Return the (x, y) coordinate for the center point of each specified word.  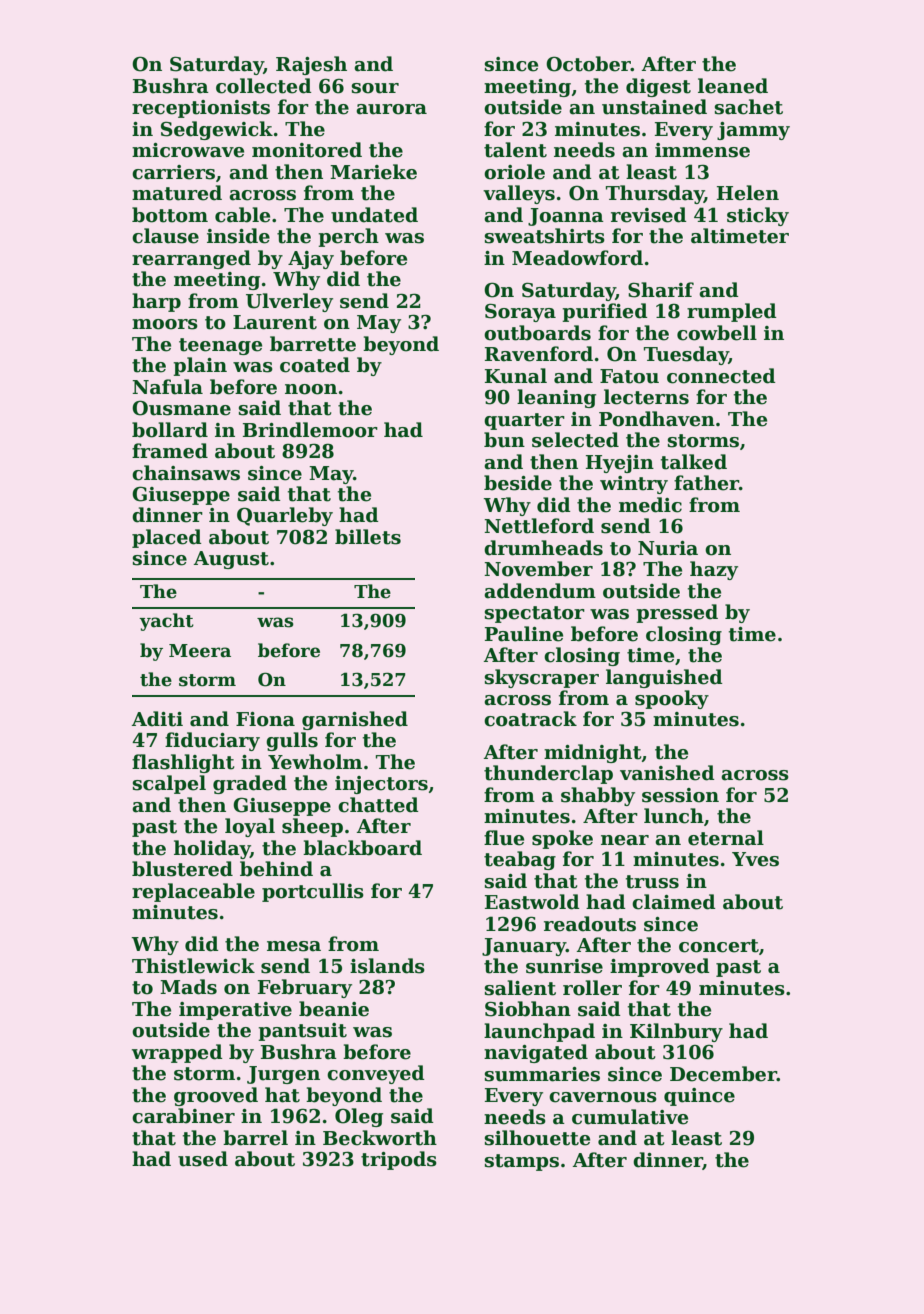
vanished (667, 773)
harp (156, 302)
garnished (355, 720)
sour (375, 88)
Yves (755, 859)
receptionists (201, 109)
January (524, 947)
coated (315, 365)
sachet (749, 107)
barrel (255, 1138)
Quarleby (285, 516)
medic (650, 505)
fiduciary (212, 741)
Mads (188, 987)
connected (721, 376)
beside (518, 483)
